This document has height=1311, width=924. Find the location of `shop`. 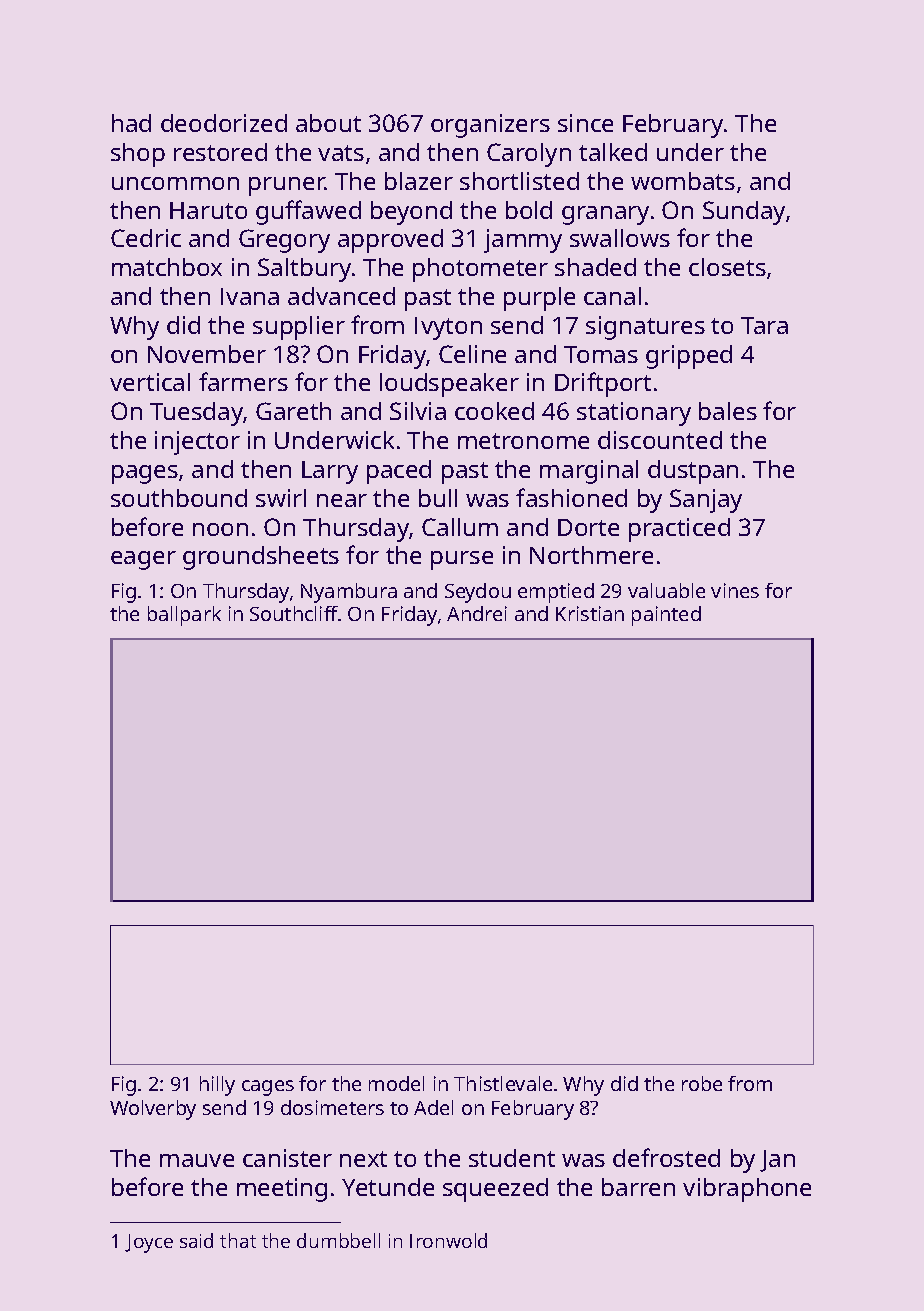

shop is located at coordinates (138, 155).
